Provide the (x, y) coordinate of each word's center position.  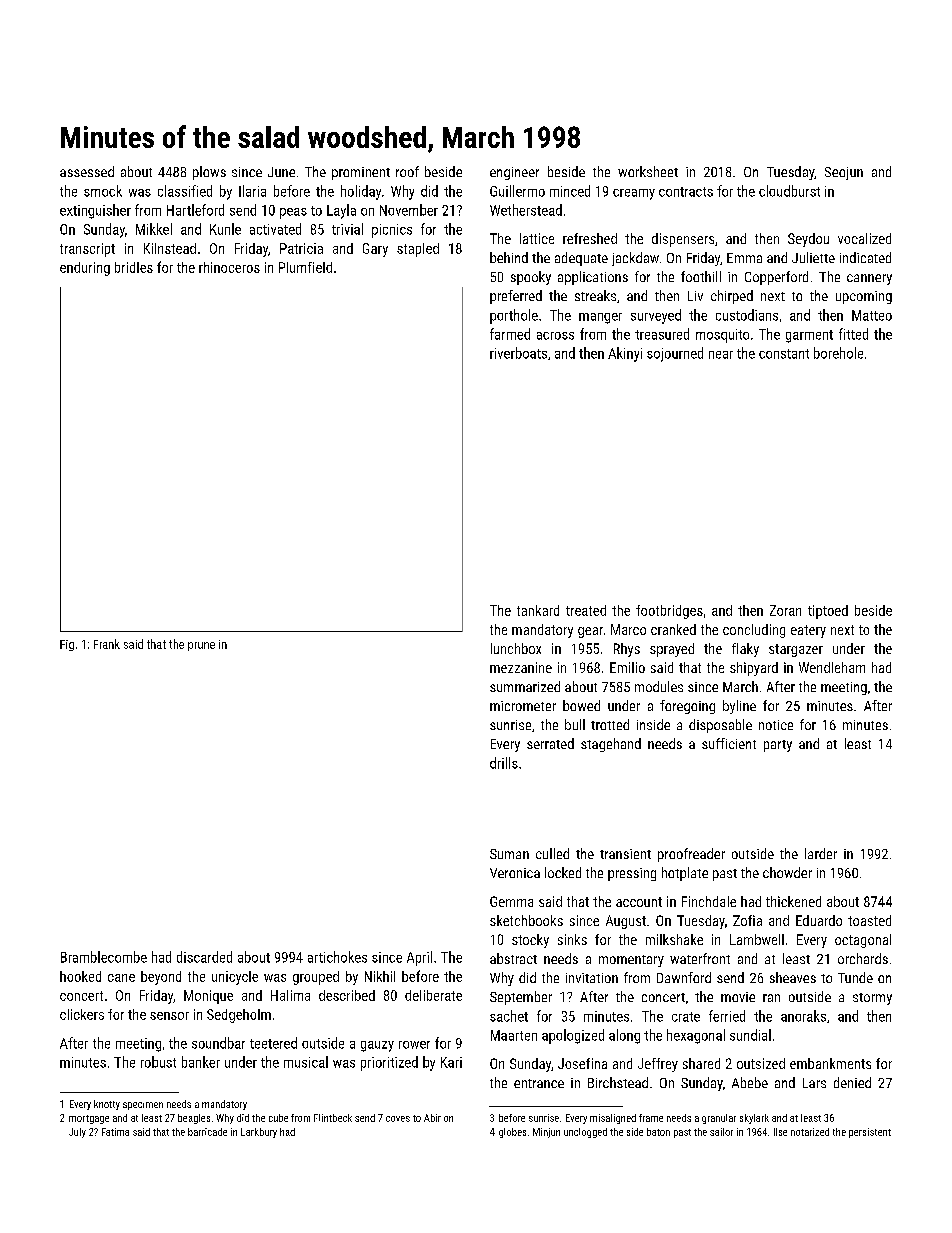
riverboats (518, 353)
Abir (432, 1118)
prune (201, 646)
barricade (207, 1132)
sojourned (675, 354)
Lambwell (757, 939)
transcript (87, 250)
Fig (67, 645)
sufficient (729, 743)
